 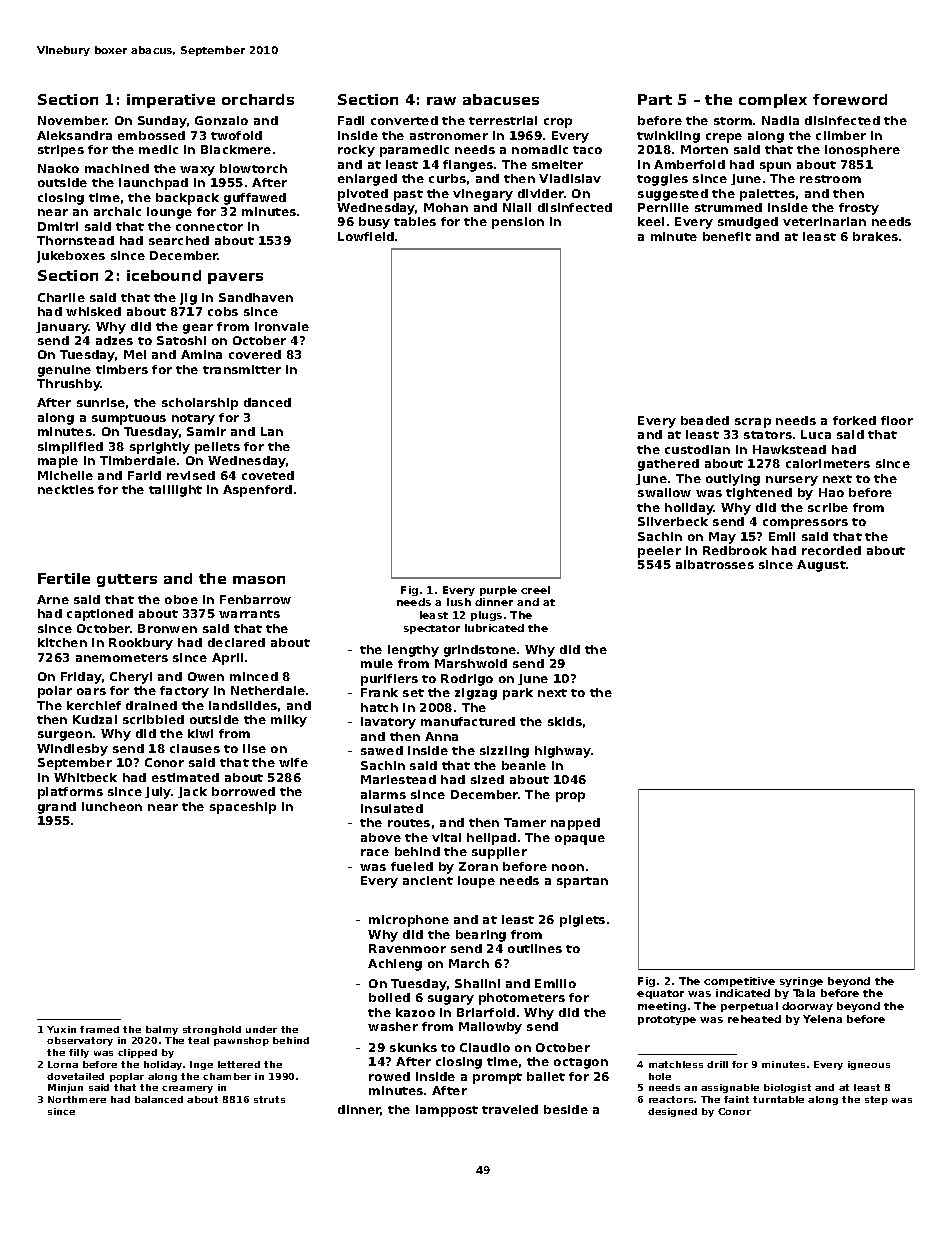 What do you see at coordinates (705, 420) in the screenshot?
I see `beaded` at bounding box center [705, 420].
